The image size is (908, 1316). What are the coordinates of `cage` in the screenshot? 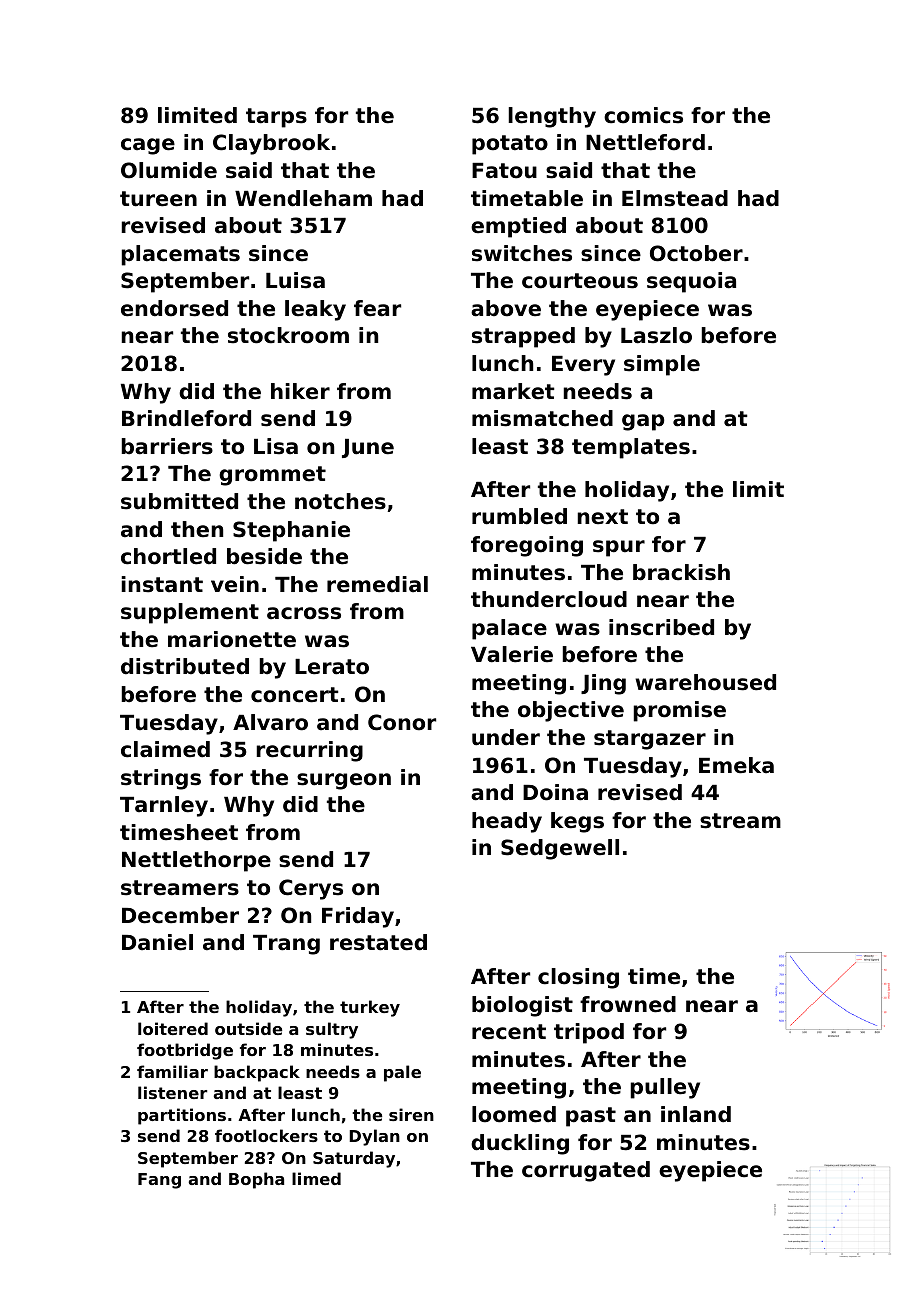 It's located at (148, 146).
